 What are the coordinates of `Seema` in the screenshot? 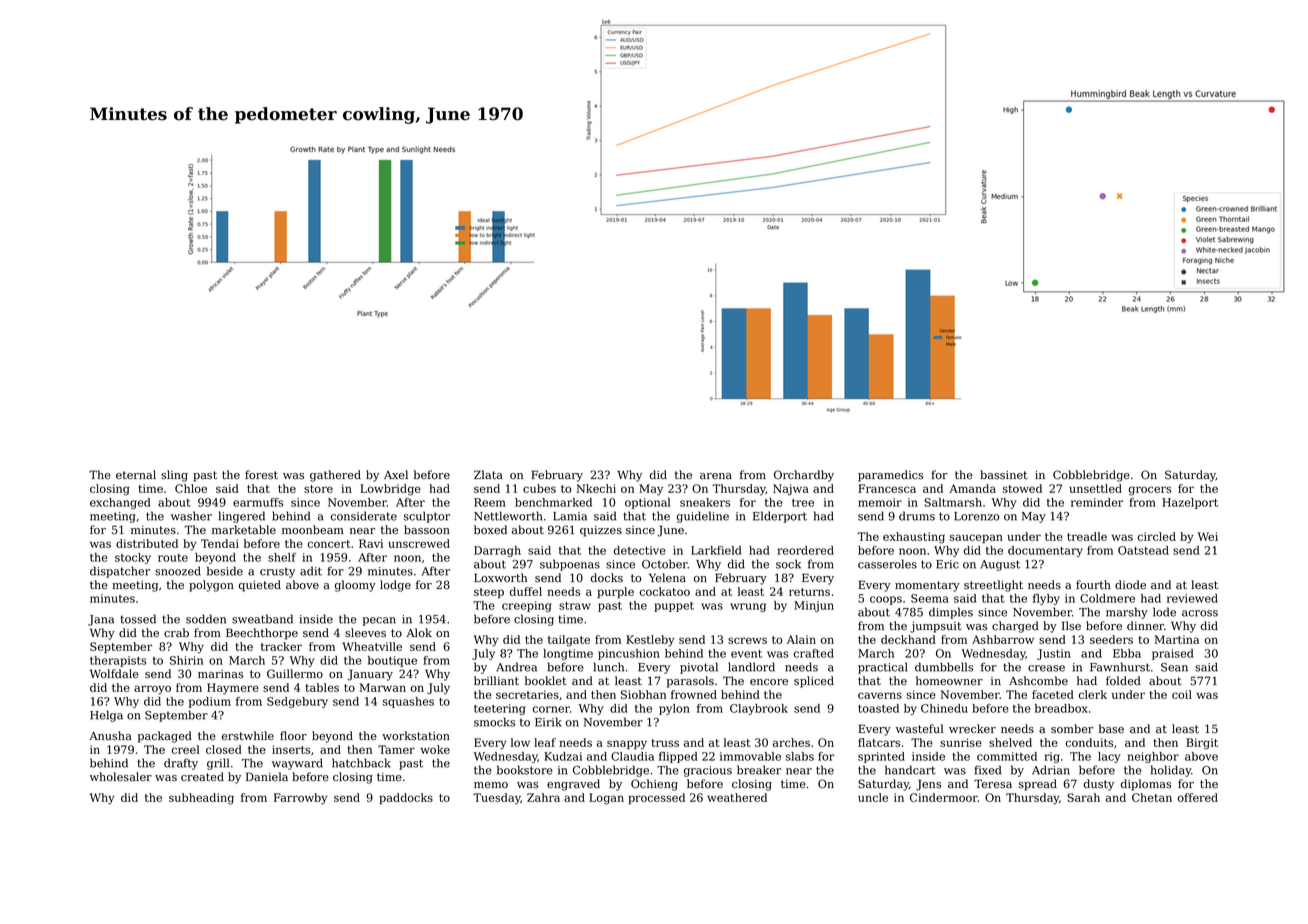 It's located at (930, 598).
